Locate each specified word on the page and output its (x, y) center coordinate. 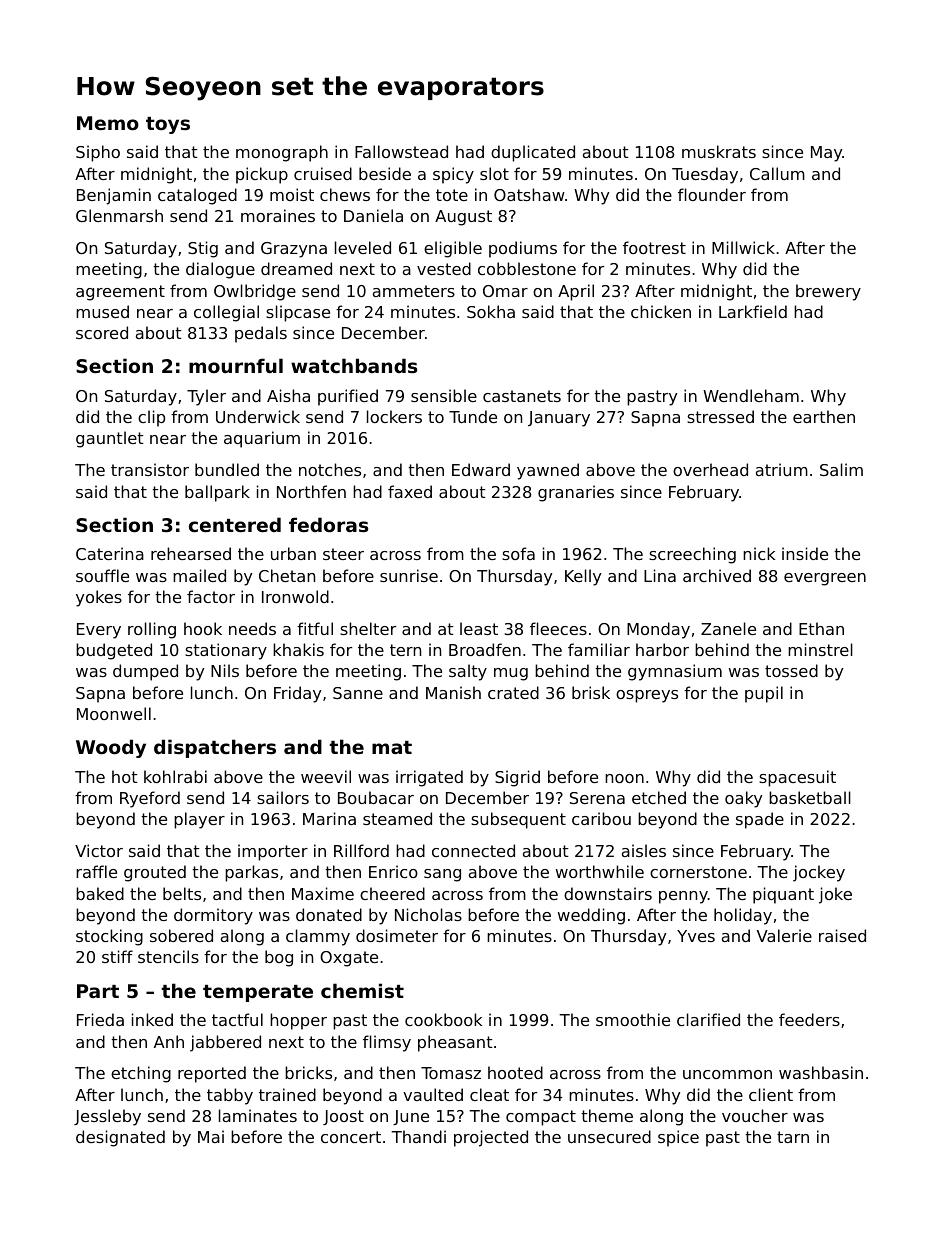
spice (678, 1138)
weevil (326, 776)
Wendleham (751, 395)
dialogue (220, 270)
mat (392, 747)
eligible (453, 249)
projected (491, 1138)
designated (120, 1138)
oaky (743, 799)
